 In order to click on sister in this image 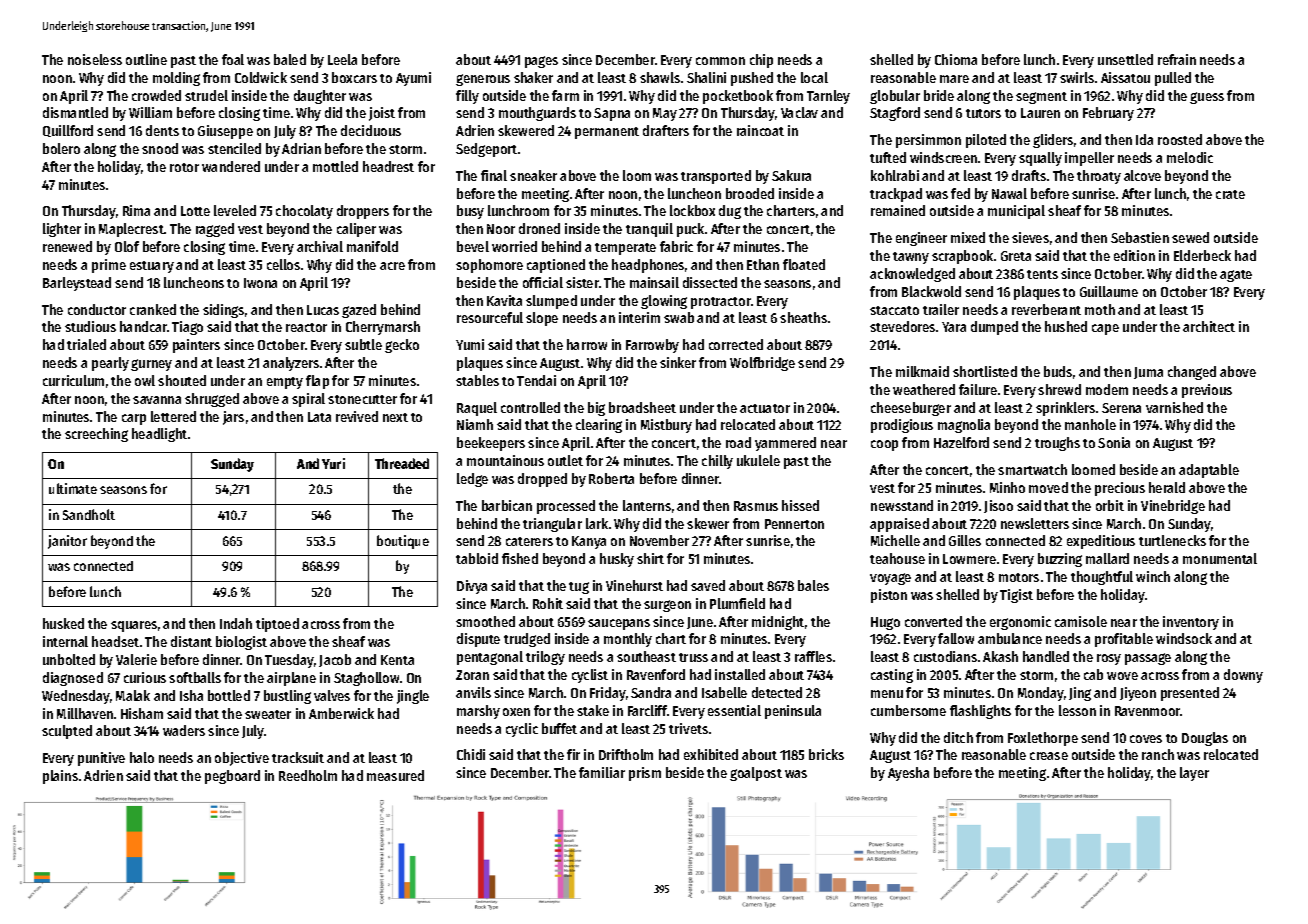, I will do `click(582, 282)`.
